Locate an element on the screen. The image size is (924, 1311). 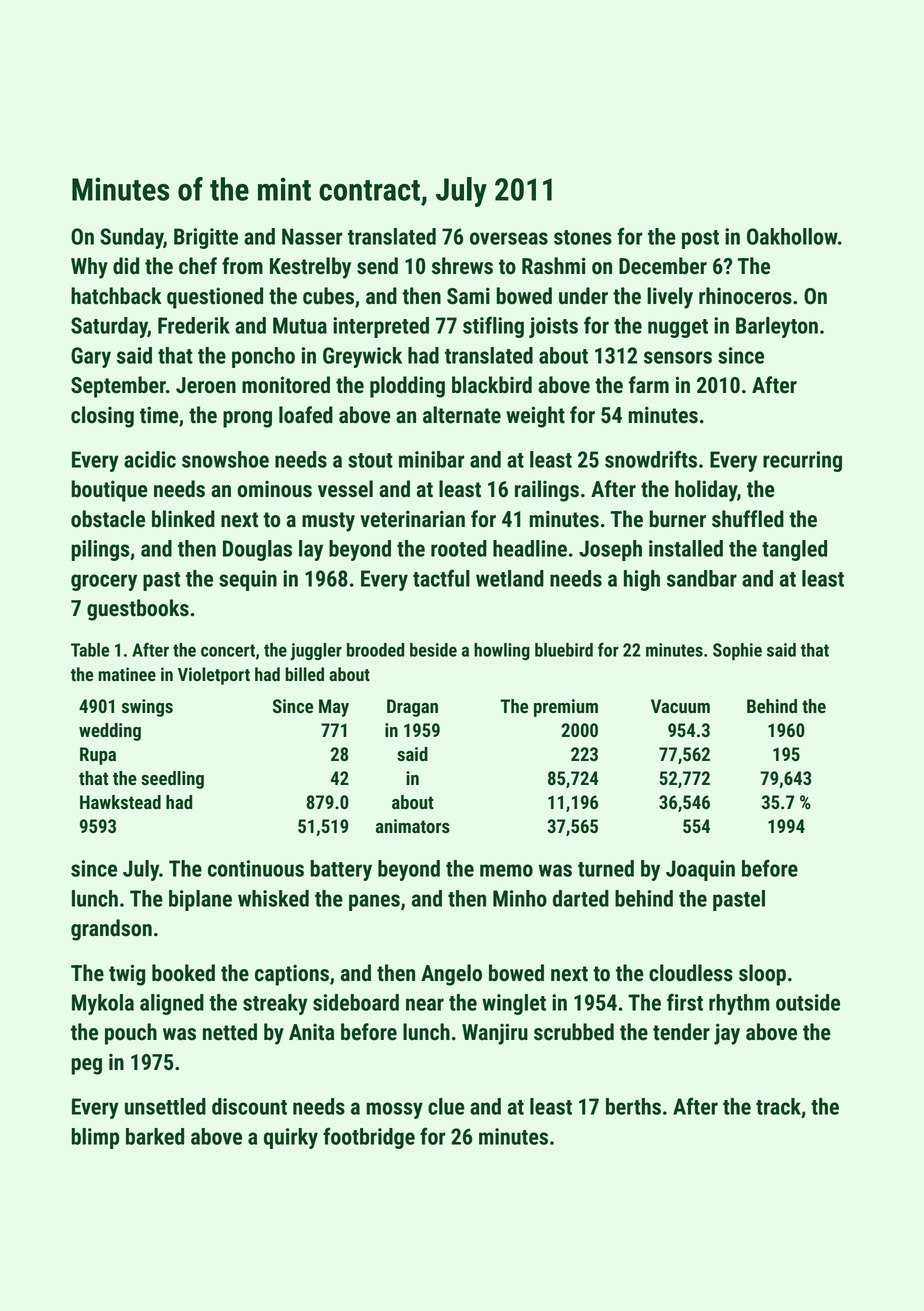
Sophie is located at coordinates (737, 651).
